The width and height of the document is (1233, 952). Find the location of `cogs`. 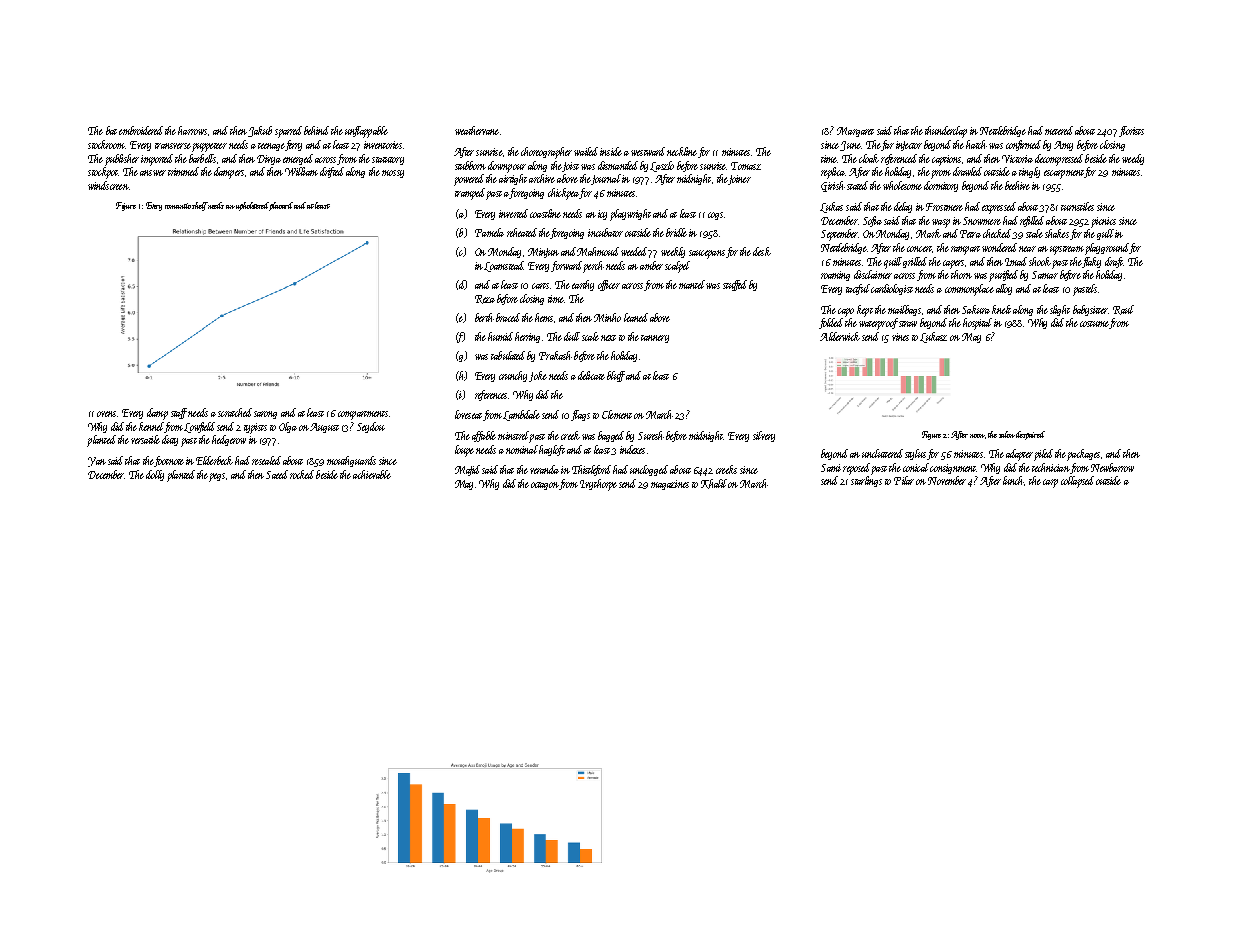

cogs is located at coordinates (715, 216).
